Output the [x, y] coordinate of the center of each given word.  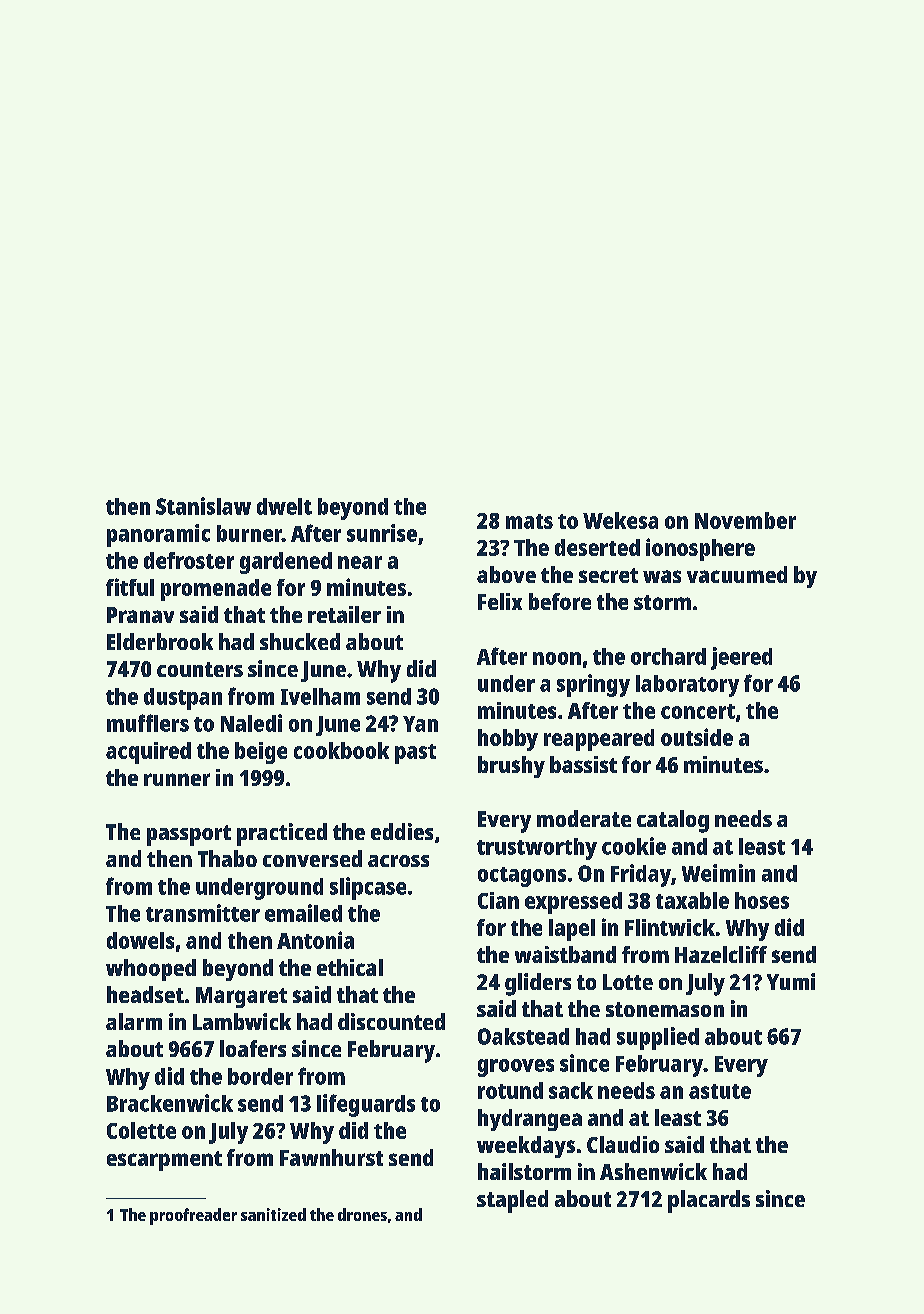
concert [698, 711]
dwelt [284, 506]
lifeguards [366, 1105]
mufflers [148, 723]
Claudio [623, 1144]
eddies [402, 831]
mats [529, 521]
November [745, 520]
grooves [516, 1068]
